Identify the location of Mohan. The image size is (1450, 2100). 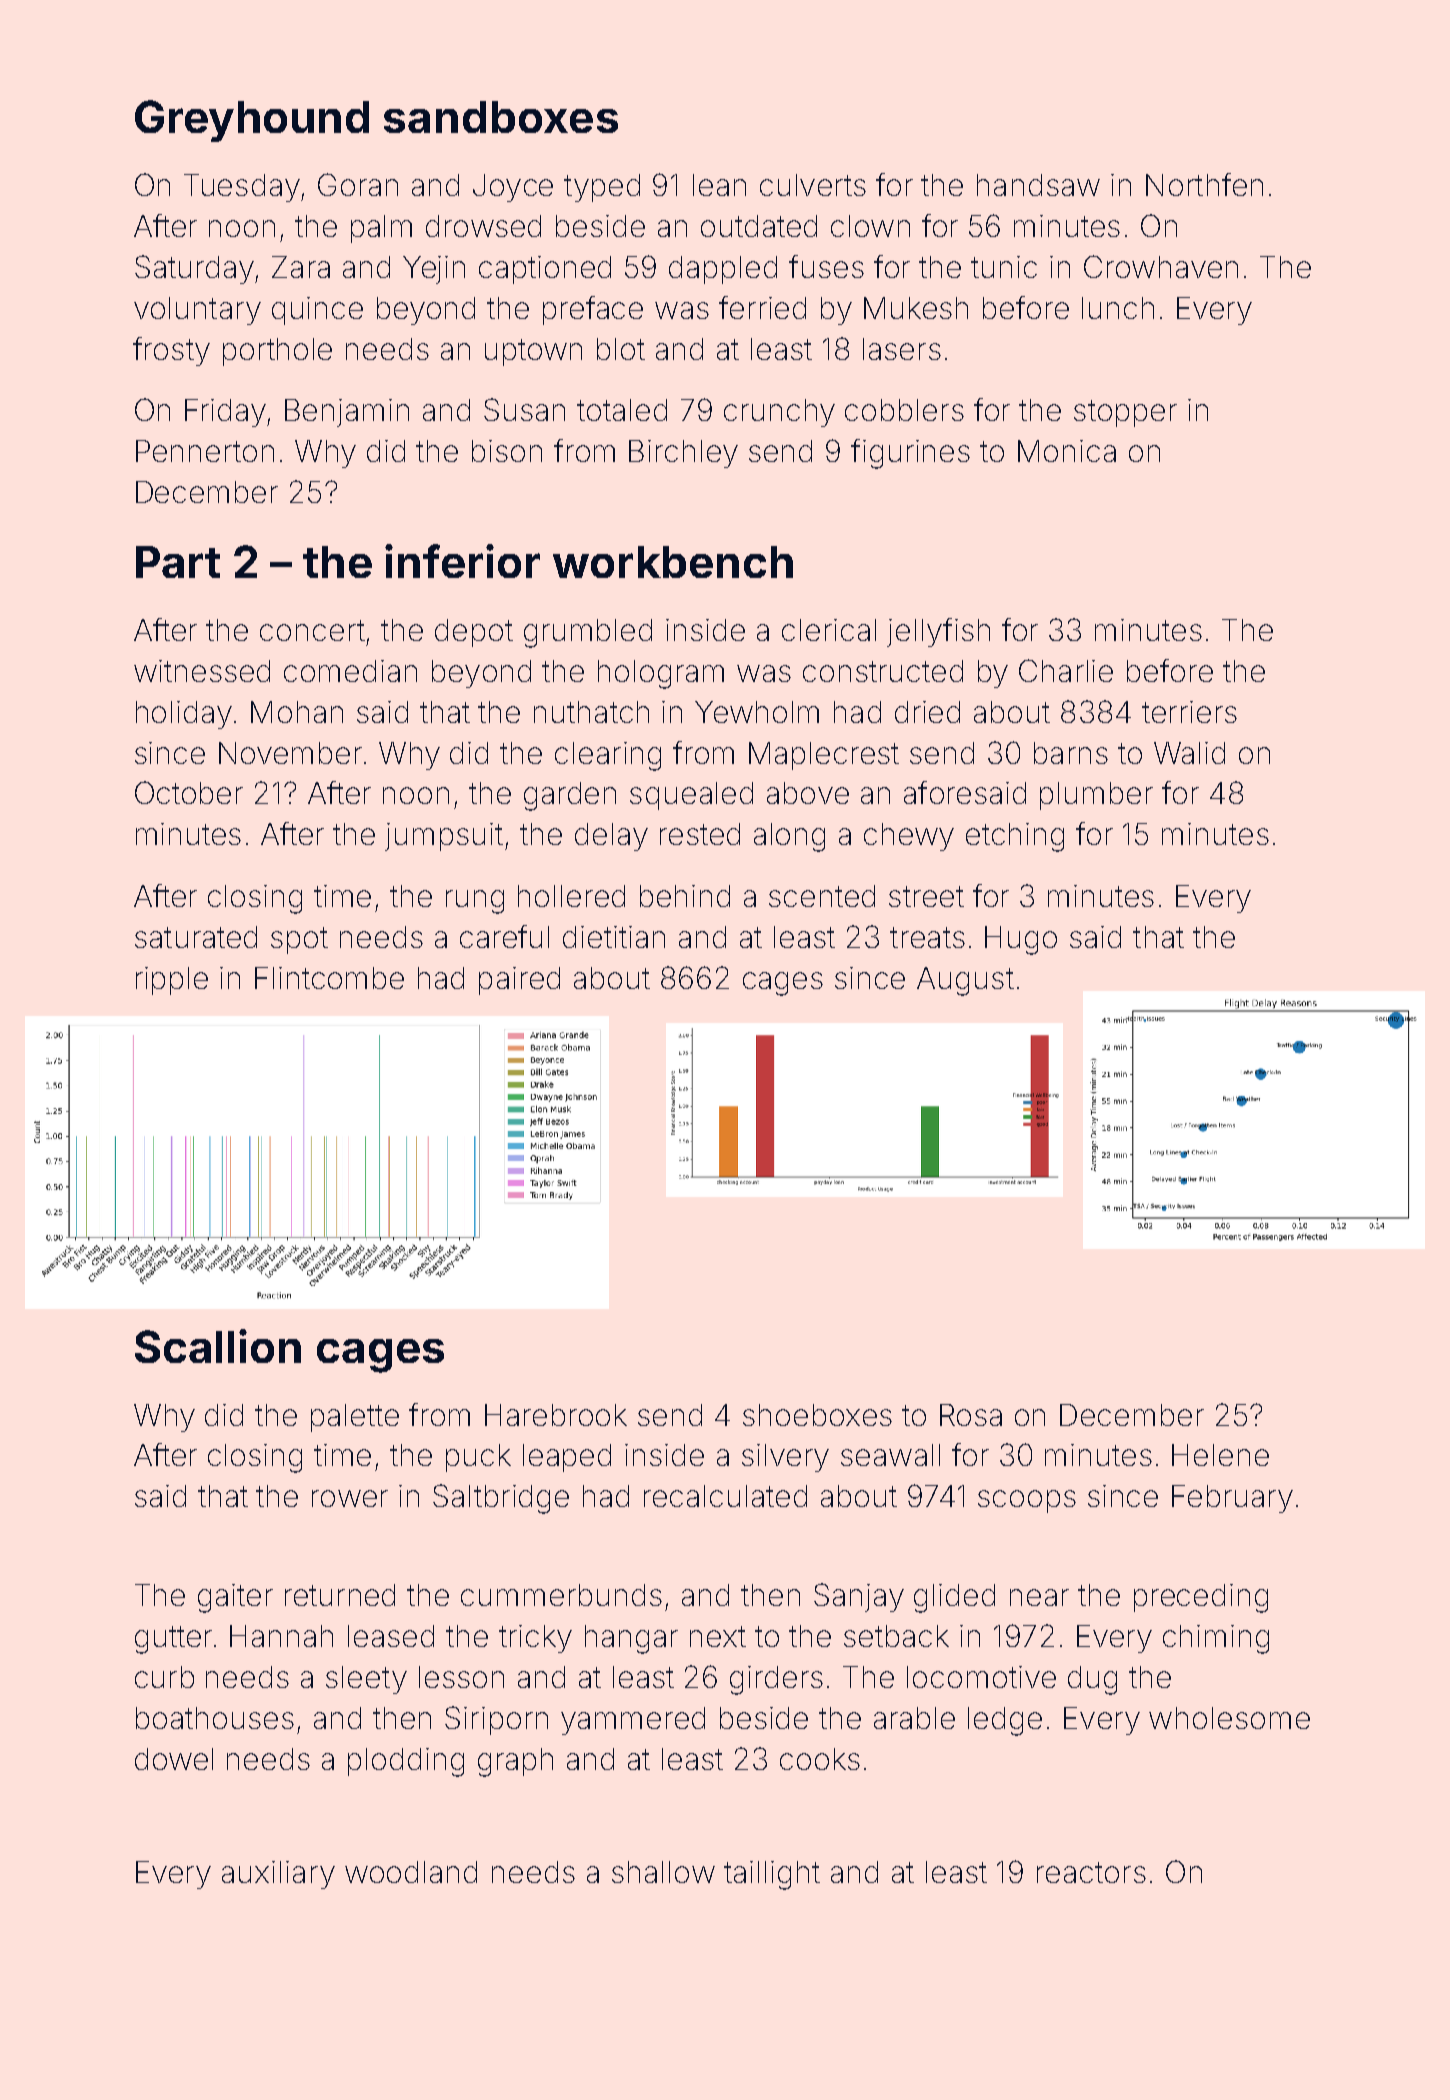
(297, 712).
